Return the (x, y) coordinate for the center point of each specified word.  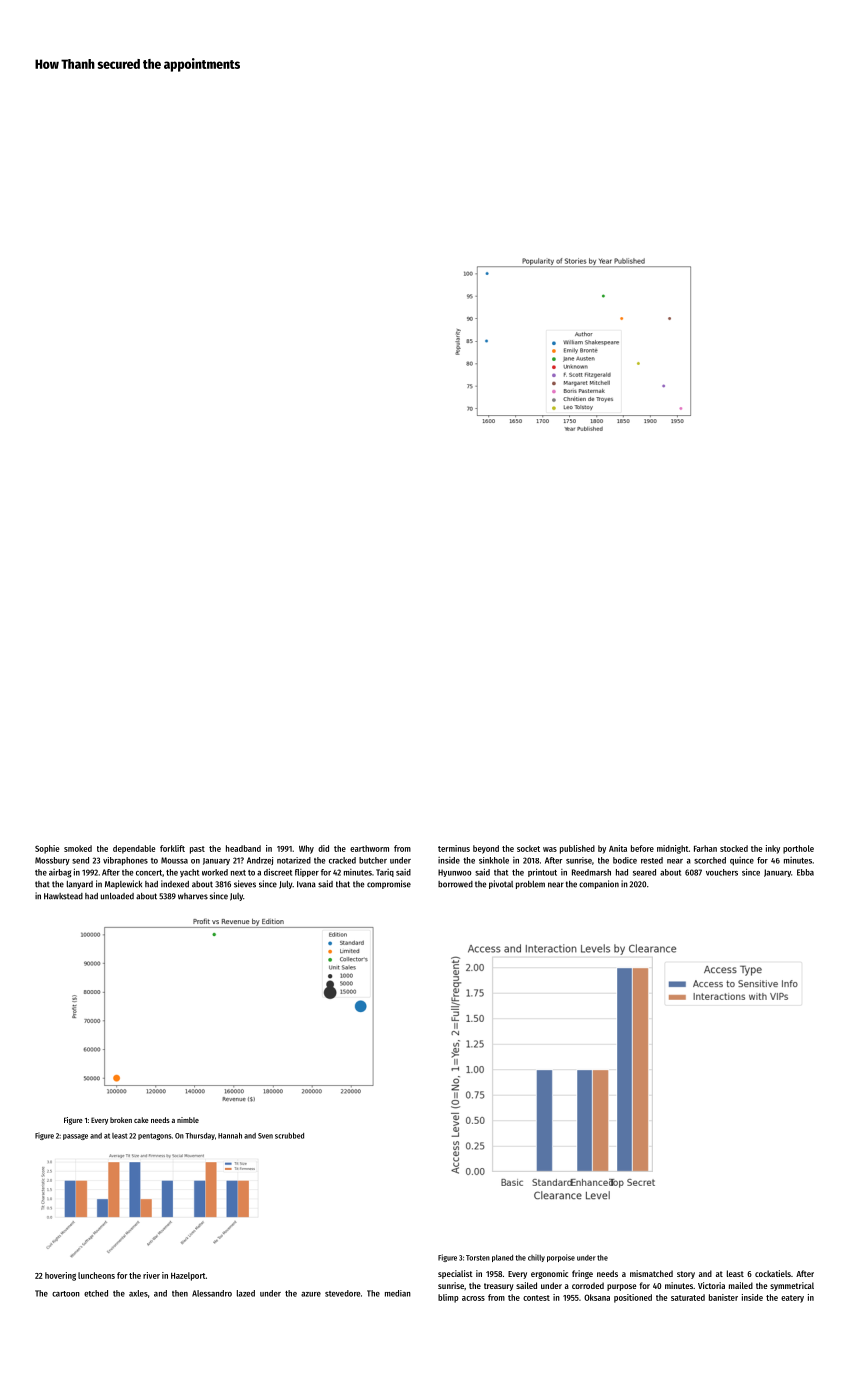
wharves (193, 896)
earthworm (369, 848)
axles (138, 1293)
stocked (734, 848)
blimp (448, 1298)
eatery (792, 1299)
